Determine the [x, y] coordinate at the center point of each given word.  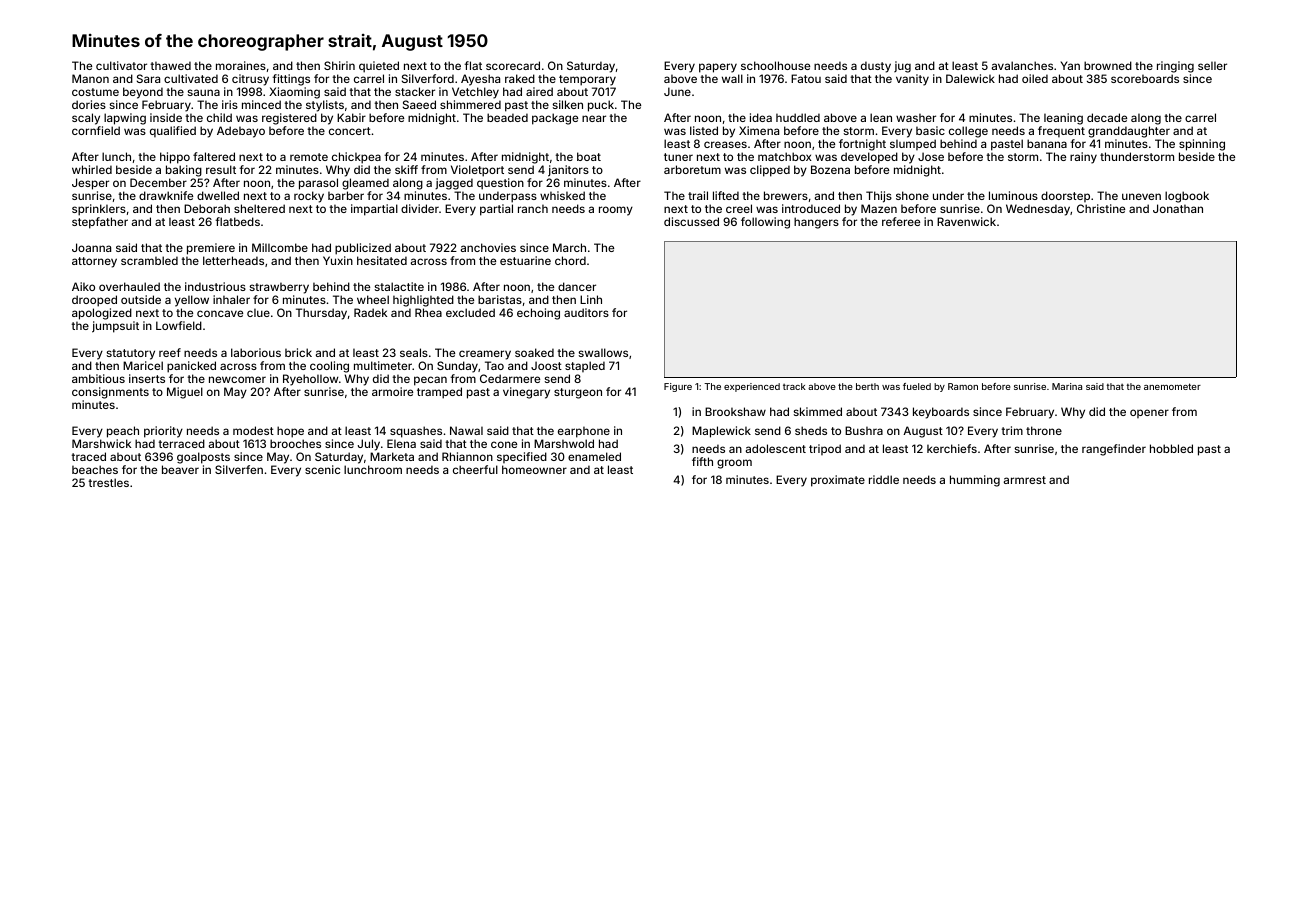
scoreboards [1145, 78]
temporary [587, 80]
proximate [838, 481]
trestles [108, 482]
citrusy [250, 80]
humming [975, 481]
